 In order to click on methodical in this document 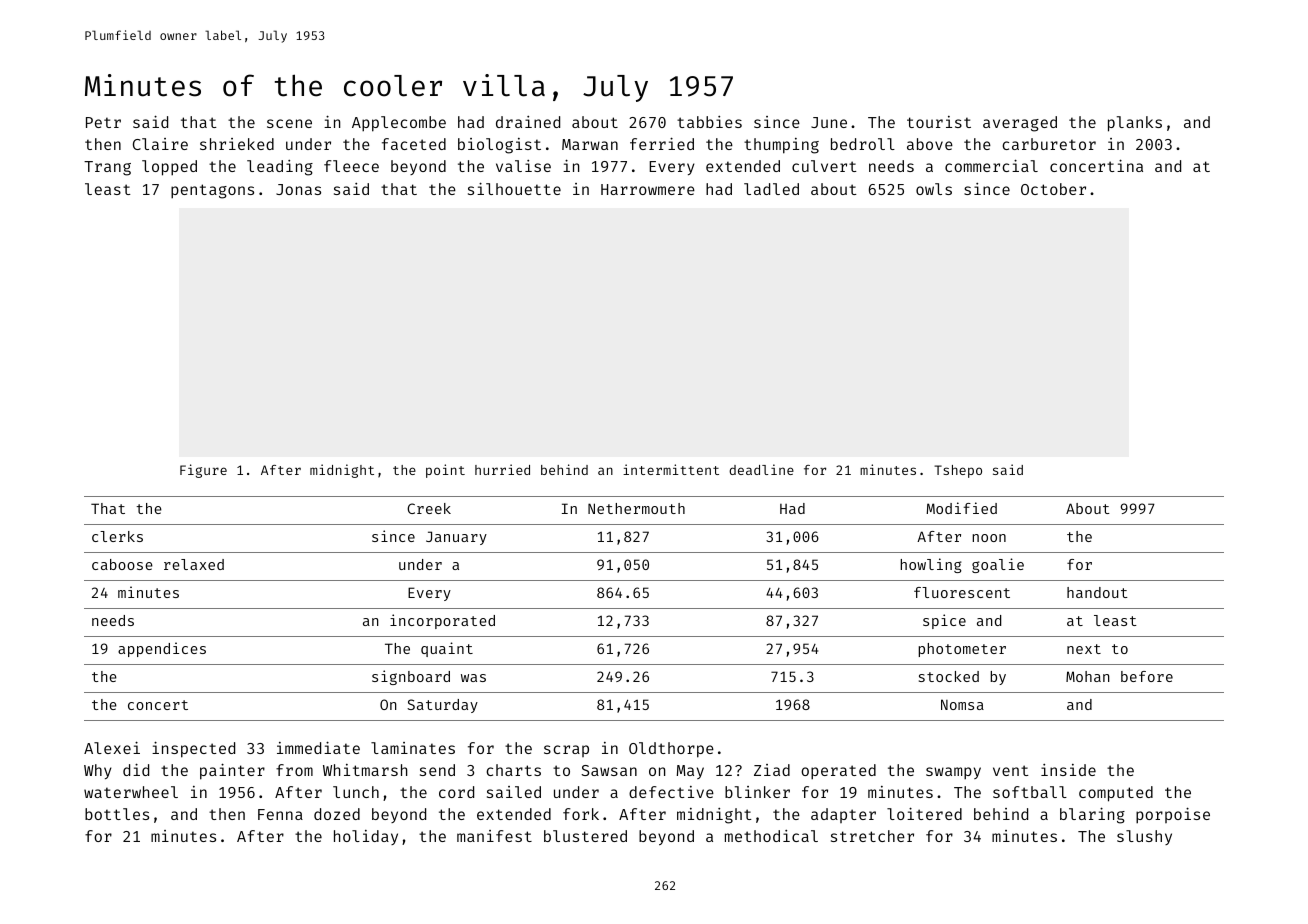, I will do `click(771, 836)`.
